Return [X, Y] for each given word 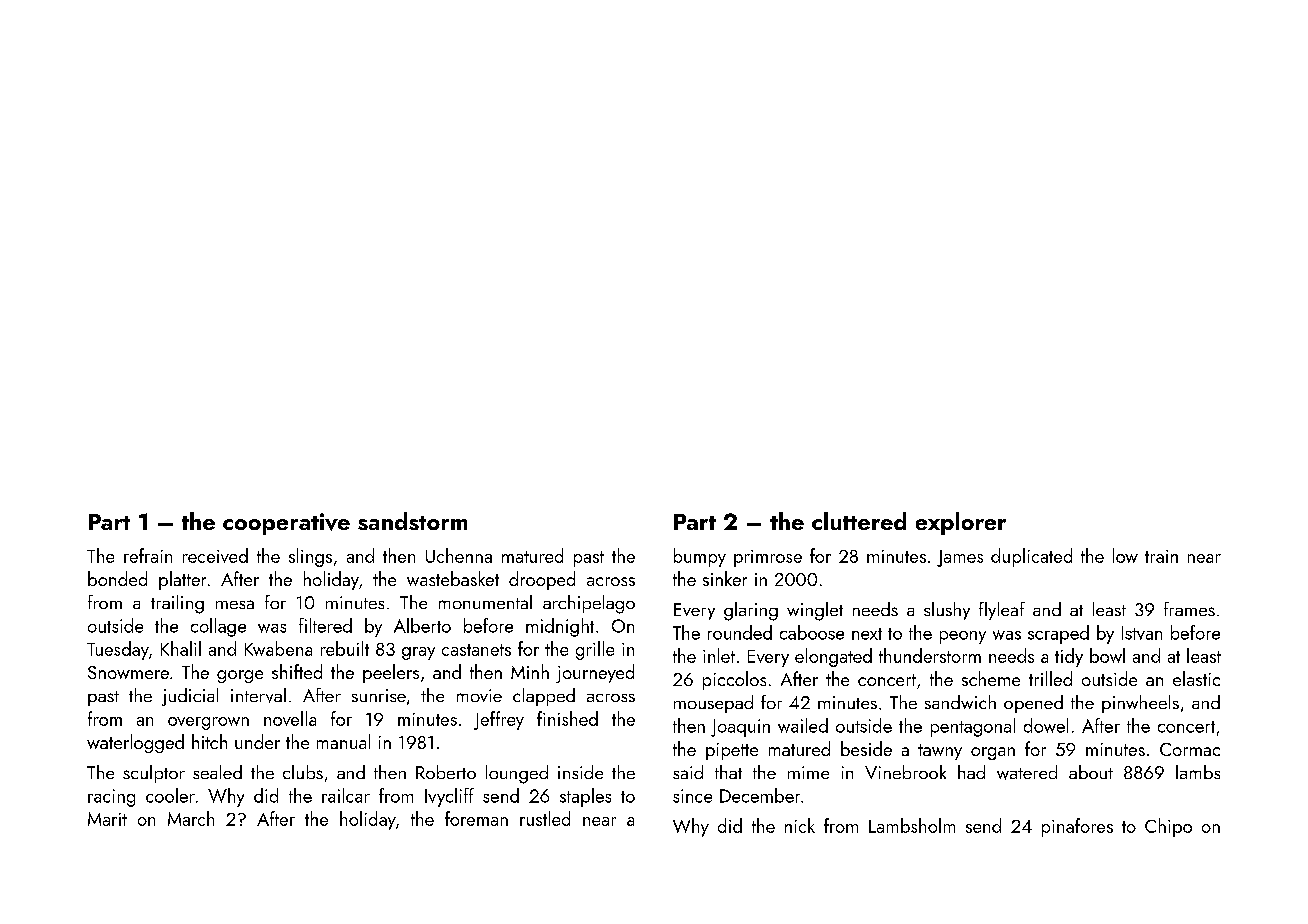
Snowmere [128, 672]
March [191, 818]
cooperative [286, 524]
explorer [961, 523]
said [688, 772]
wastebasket [453, 578]
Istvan [1142, 633]
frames [1189, 609]
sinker [725, 578]
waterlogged [135, 743]
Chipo [1168, 827]
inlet [719, 655]
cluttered [859, 521]
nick [800, 825]
